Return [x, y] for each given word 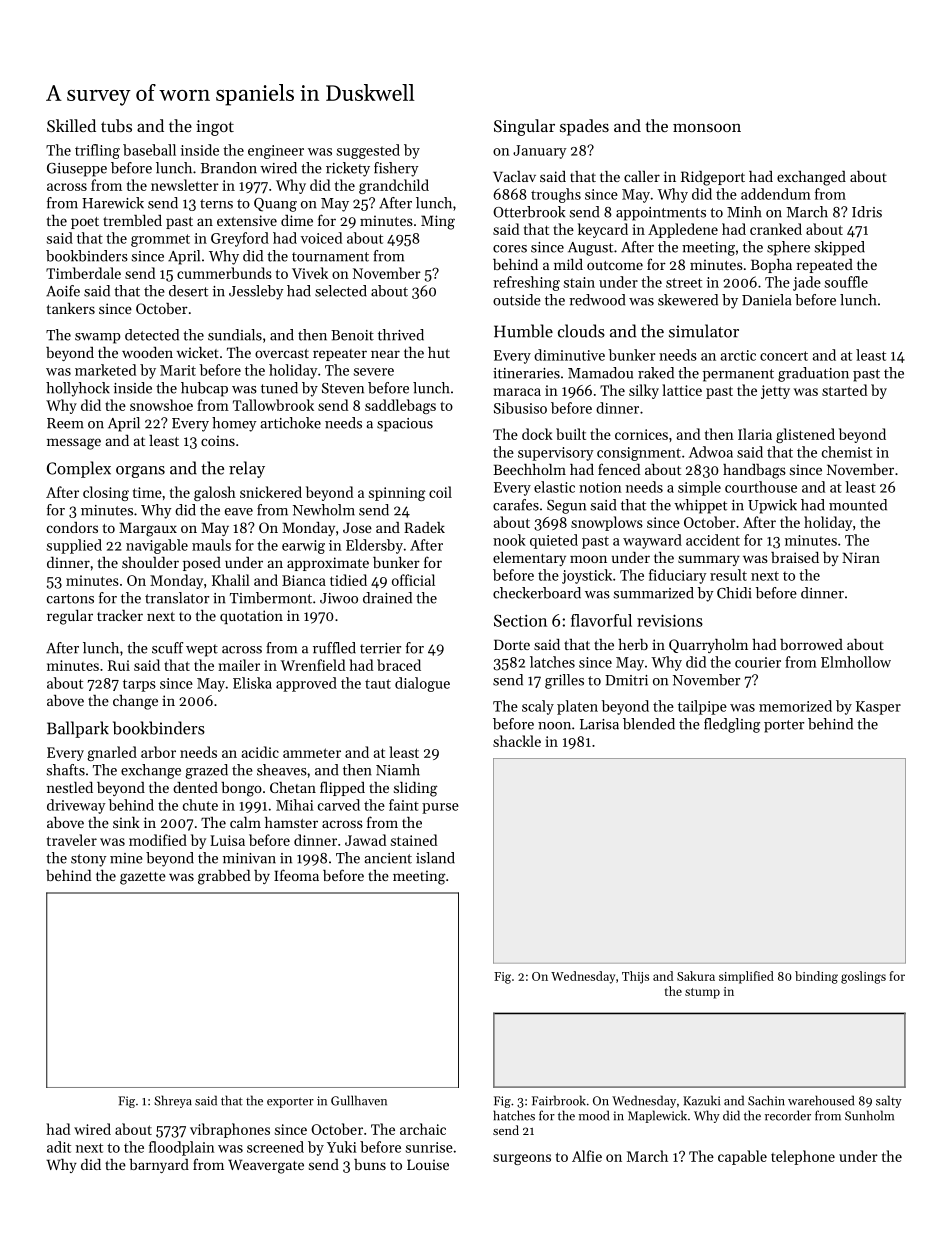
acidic [260, 752]
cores [510, 249]
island [435, 858]
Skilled [71, 125]
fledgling [732, 725]
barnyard [159, 1166]
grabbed [224, 877]
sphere [788, 248]
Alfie [587, 1156]
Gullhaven [359, 1100]
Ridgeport [713, 178]
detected [152, 335]
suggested [368, 151]
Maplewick [657, 1116]
